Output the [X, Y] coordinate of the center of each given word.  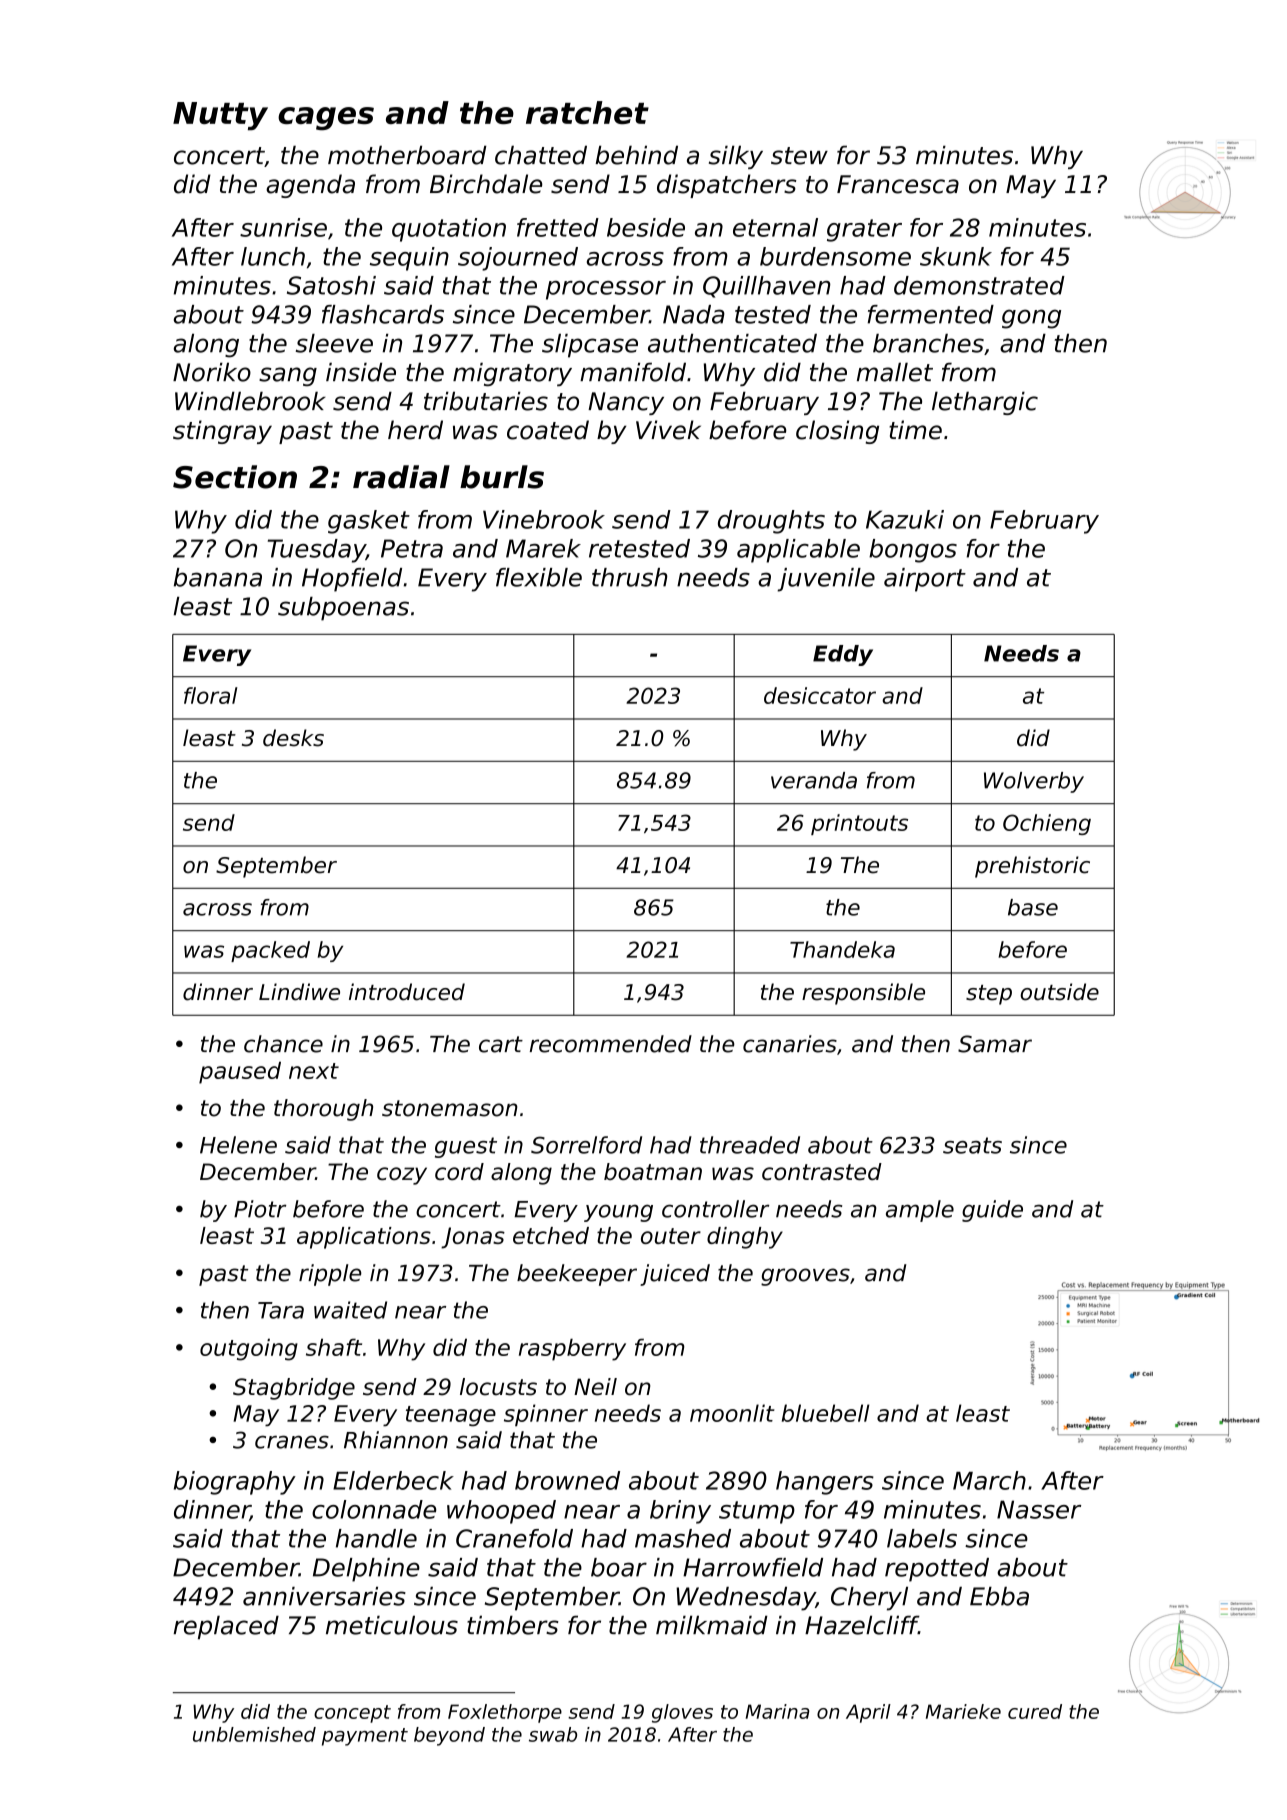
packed [270, 951]
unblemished [254, 1734]
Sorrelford [586, 1145]
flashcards [383, 314]
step [989, 995]
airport [925, 580]
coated [548, 430]
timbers [513, 1625]
